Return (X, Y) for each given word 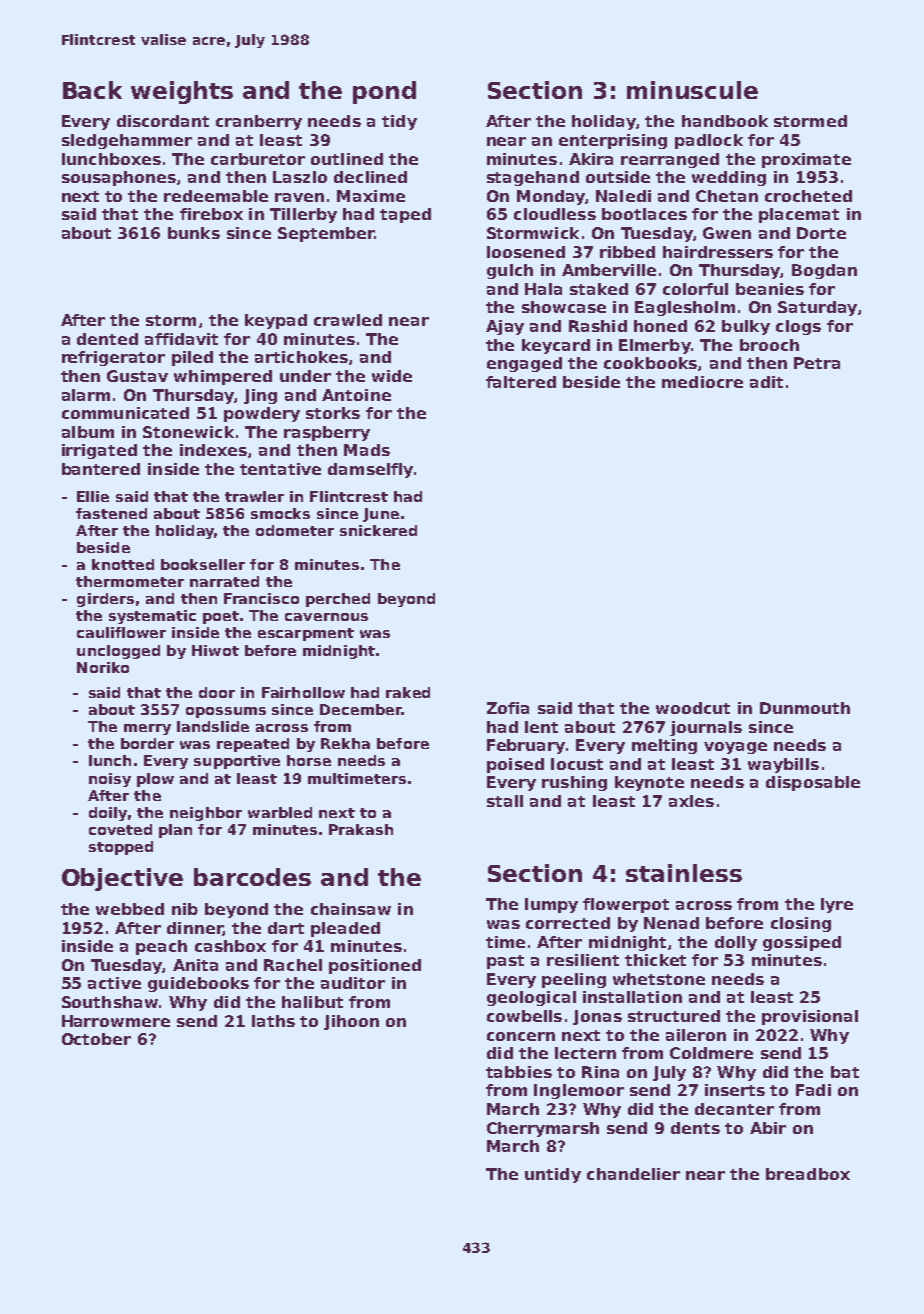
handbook (725, 121)
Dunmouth (805, 708)
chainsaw (351, 909)
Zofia (508, 708)
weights (182, 92)
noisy (110, 780)
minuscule (692, 90)
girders (105, 600)
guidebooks (198, 984)
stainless (684, 873)
